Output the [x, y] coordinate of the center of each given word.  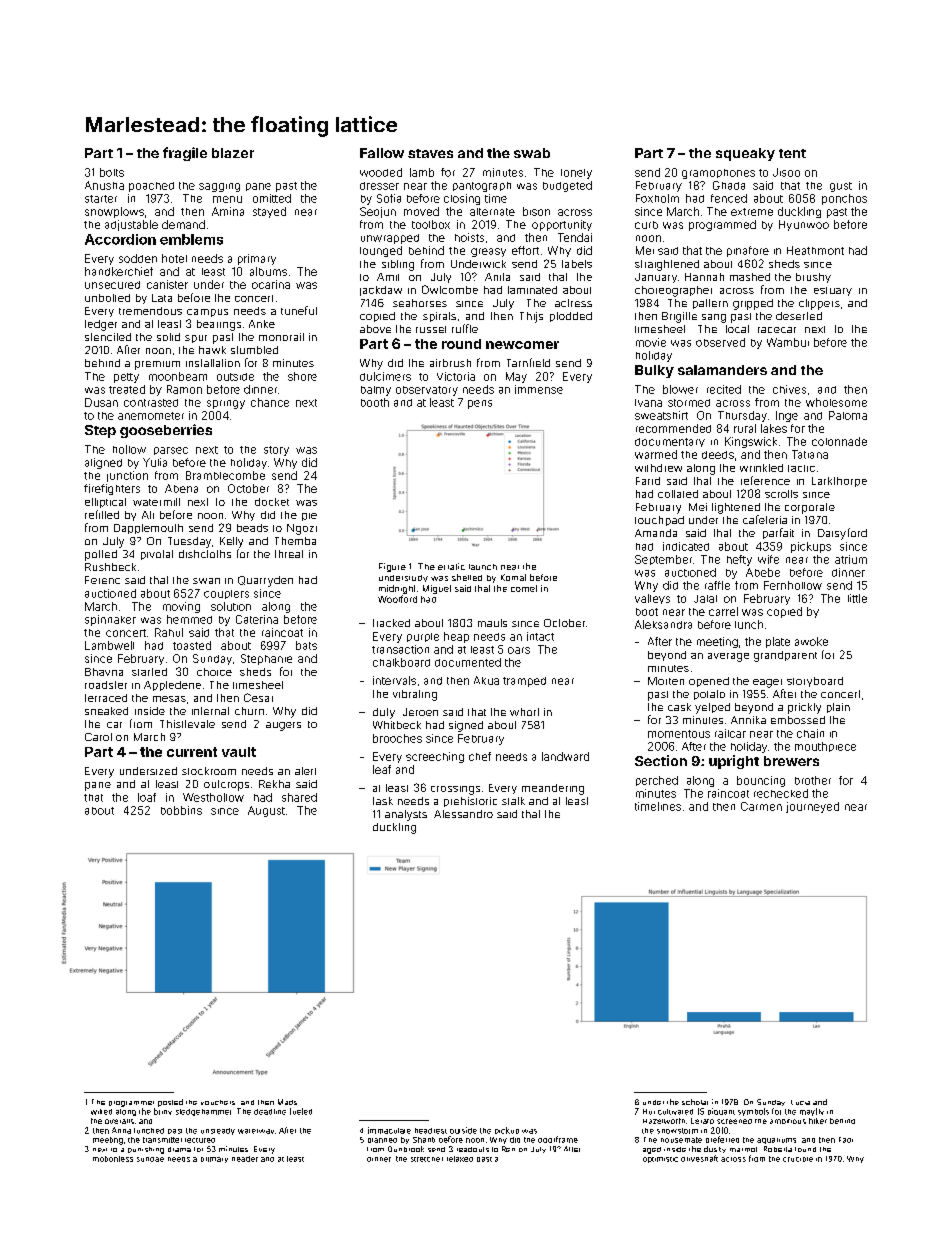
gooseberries [166, 431]
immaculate [389, 1130]
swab [532, 153]
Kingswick [751, 442]
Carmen [761, 806]
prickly [804, 708]
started [149, 672]
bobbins [181, 810]
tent [792, 153]
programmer [131, 1104]
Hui [649, 1112]
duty [384, 713]
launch [483, 567]
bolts [112, 172]
